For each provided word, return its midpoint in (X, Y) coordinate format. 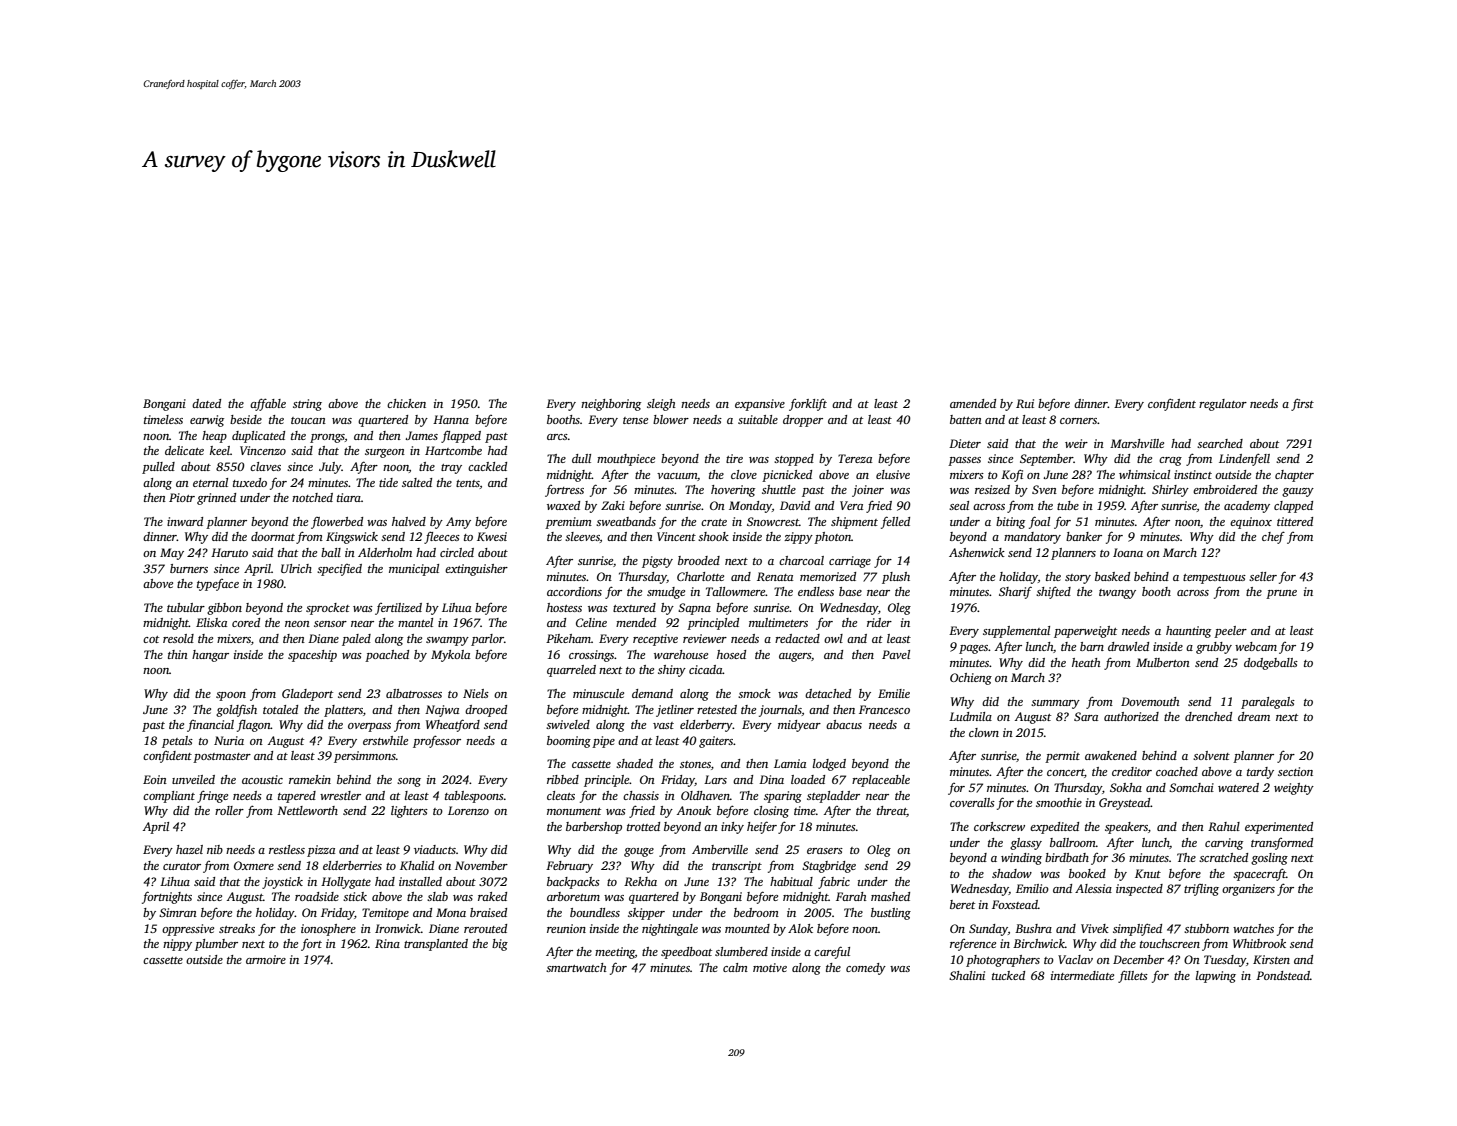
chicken (406, 403)
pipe (603, 742)
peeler (1230, 632)
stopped (794, 460)
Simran (178, 912)
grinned (216, 499)
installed (420, 881)
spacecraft (1259, 874)
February (569, 867)
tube (1068, 505)
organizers (1248, 890)
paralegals (1268, 703)
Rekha (640, 881)
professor (437, 741)
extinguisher (476, 570)
